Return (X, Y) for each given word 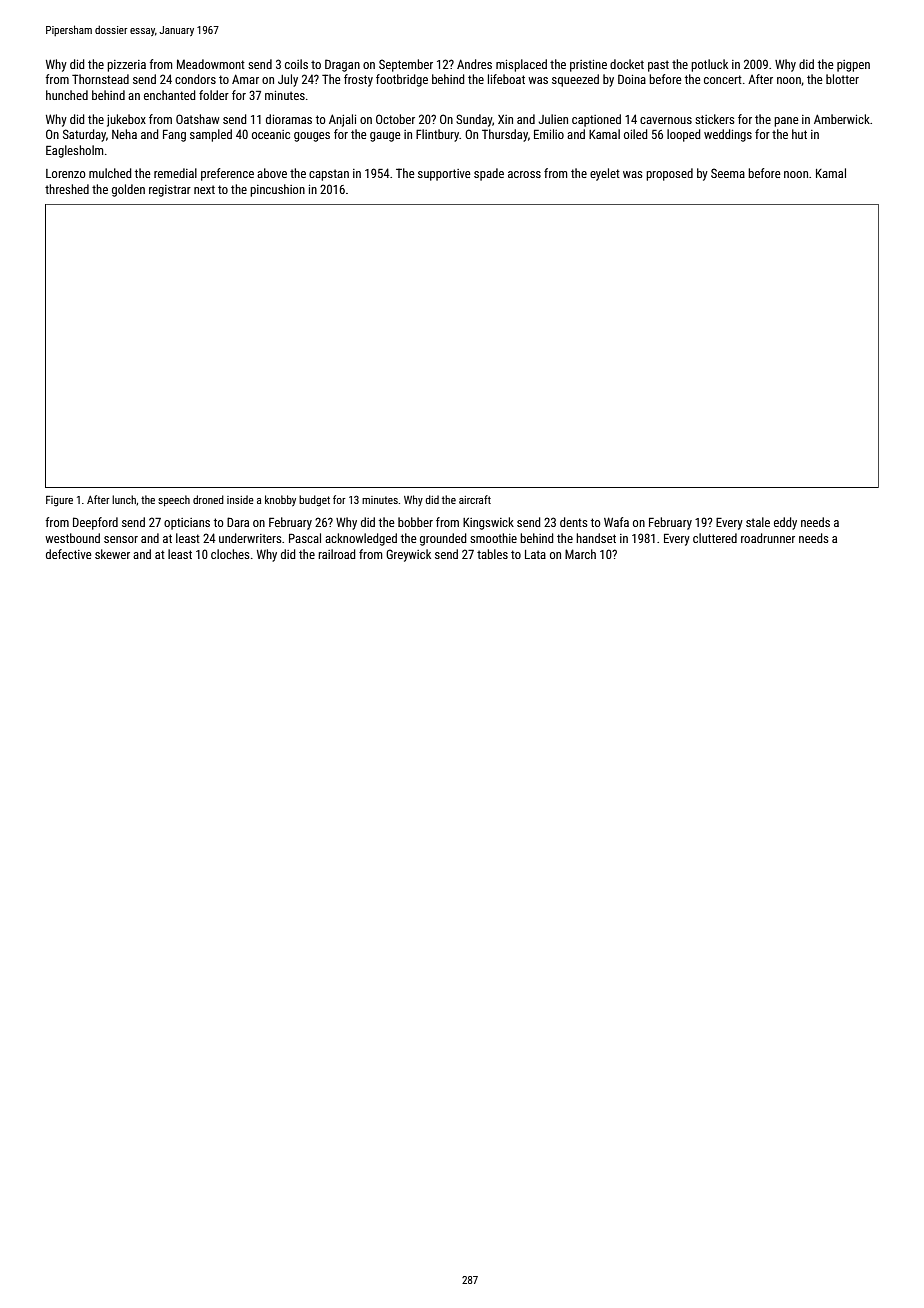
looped (684, 135)
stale (758, 522)
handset (596, 538)
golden (128, 190)
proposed (669, 174)
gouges (312, 137)
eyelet (605, 174)
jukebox (126, 120)
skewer (112, 554)
